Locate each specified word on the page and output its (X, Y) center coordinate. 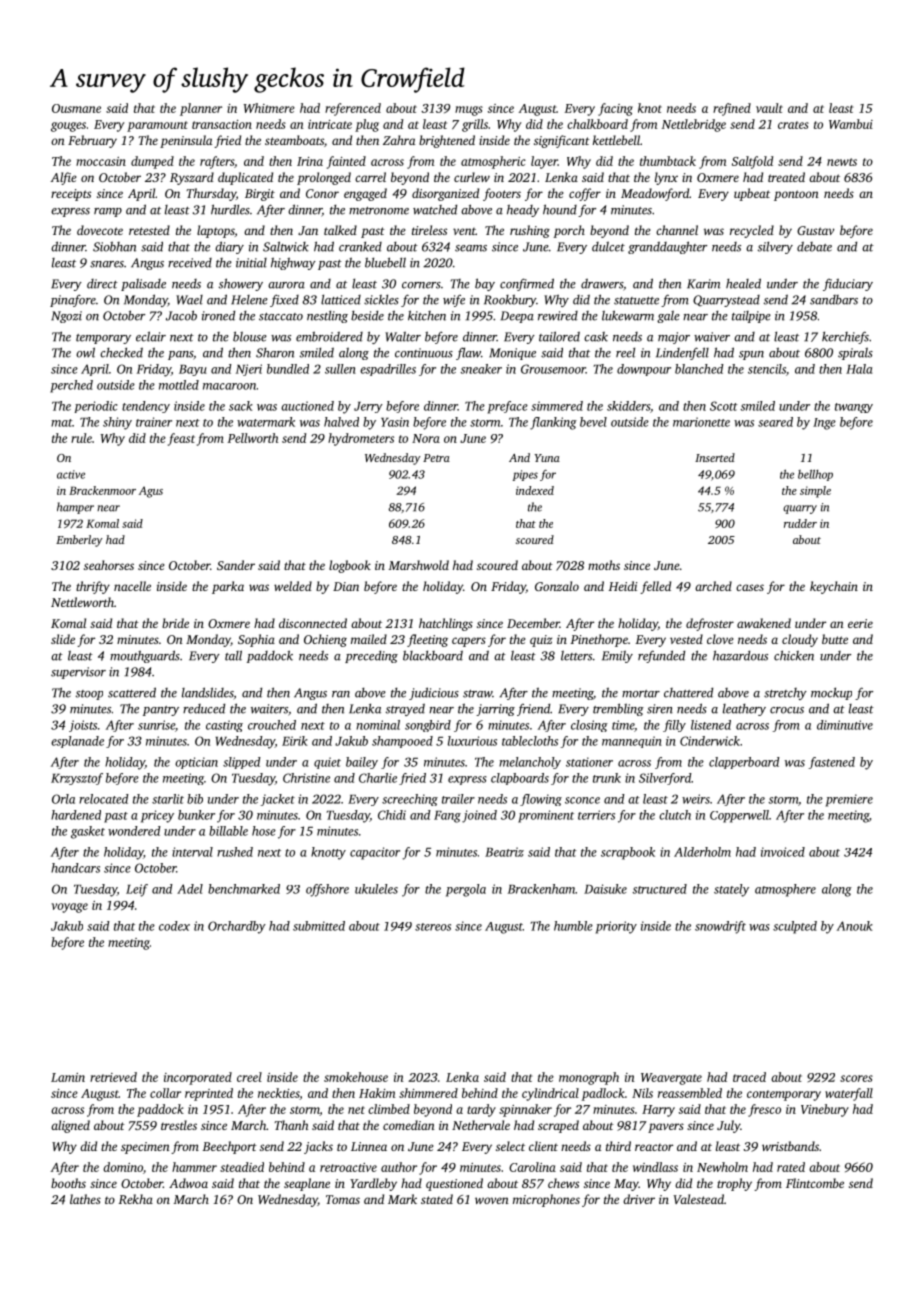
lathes (85, 1199)
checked (121, 352)
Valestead (699, 1199)
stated (437, 1199)
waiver (712, 337)
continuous (424, 353)
